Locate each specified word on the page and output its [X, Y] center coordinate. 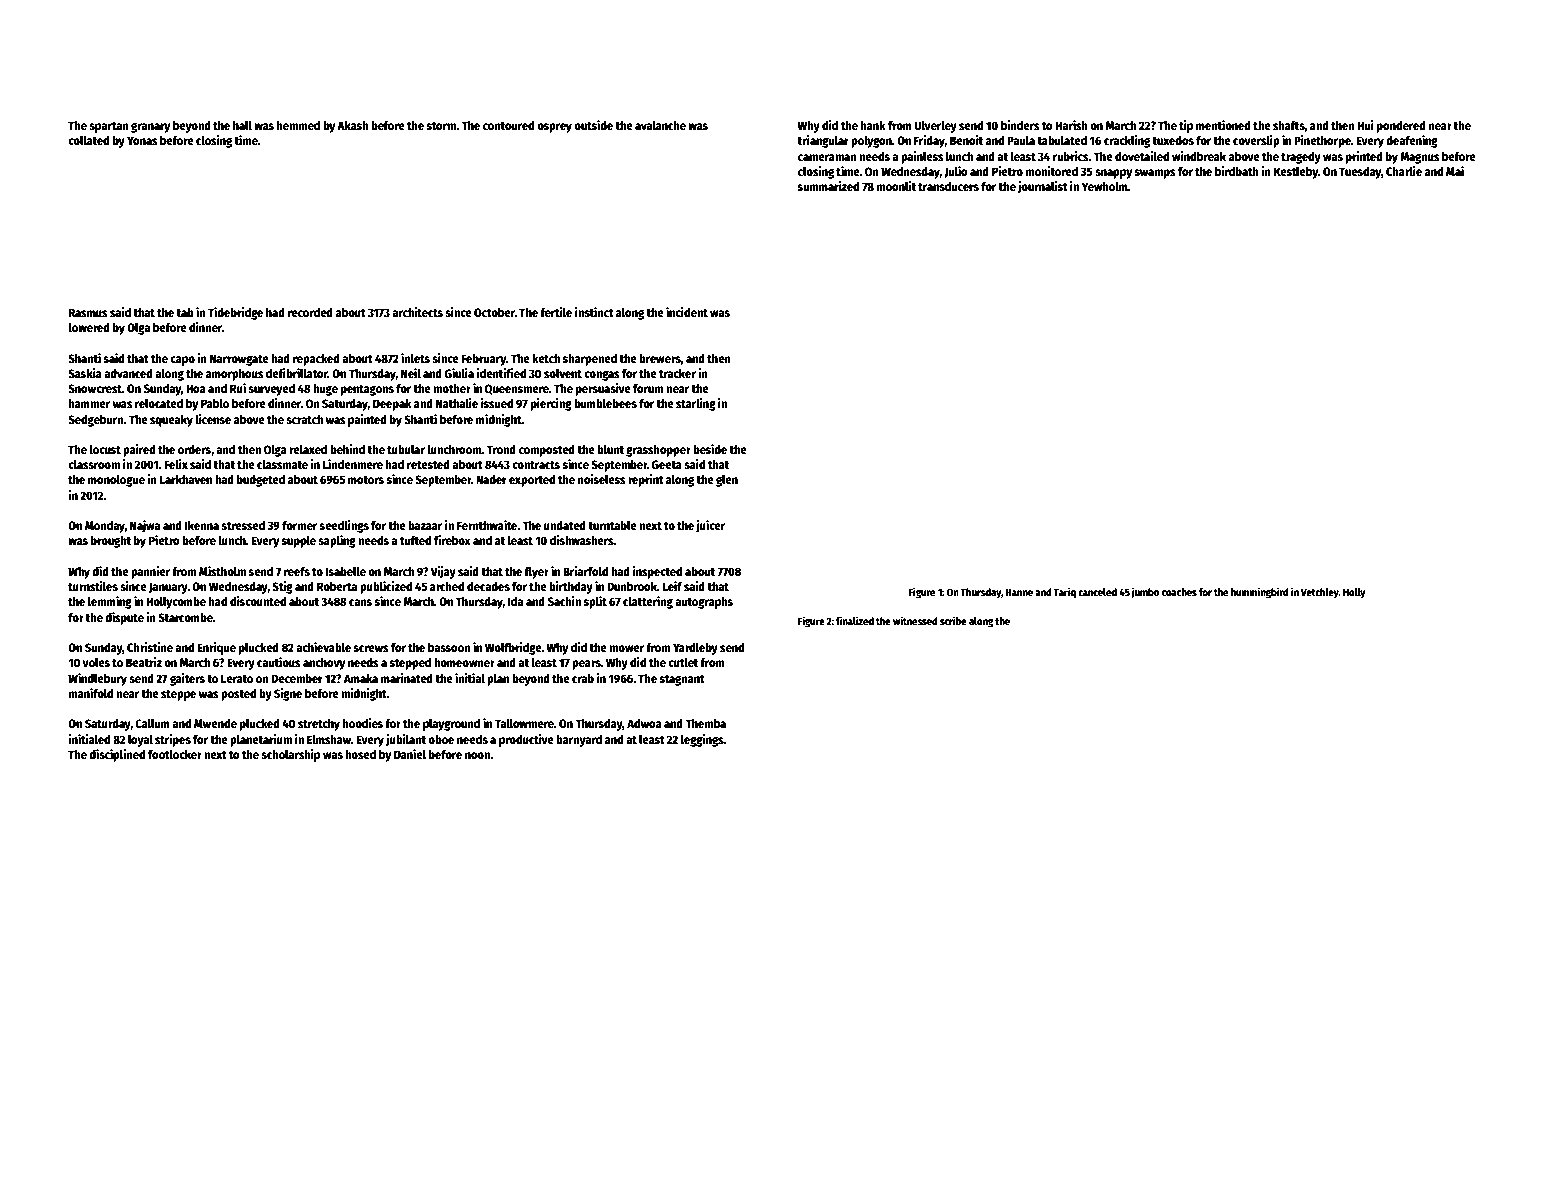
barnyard [579, 741]
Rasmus [88, 312]
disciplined [117, 755]
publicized [386, 587]
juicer [710, 526]
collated [88, 140]
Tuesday [1360, 173]
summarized [828, 186]
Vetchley [1320, 593]
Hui [1365, 125]
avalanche [660, 125]
